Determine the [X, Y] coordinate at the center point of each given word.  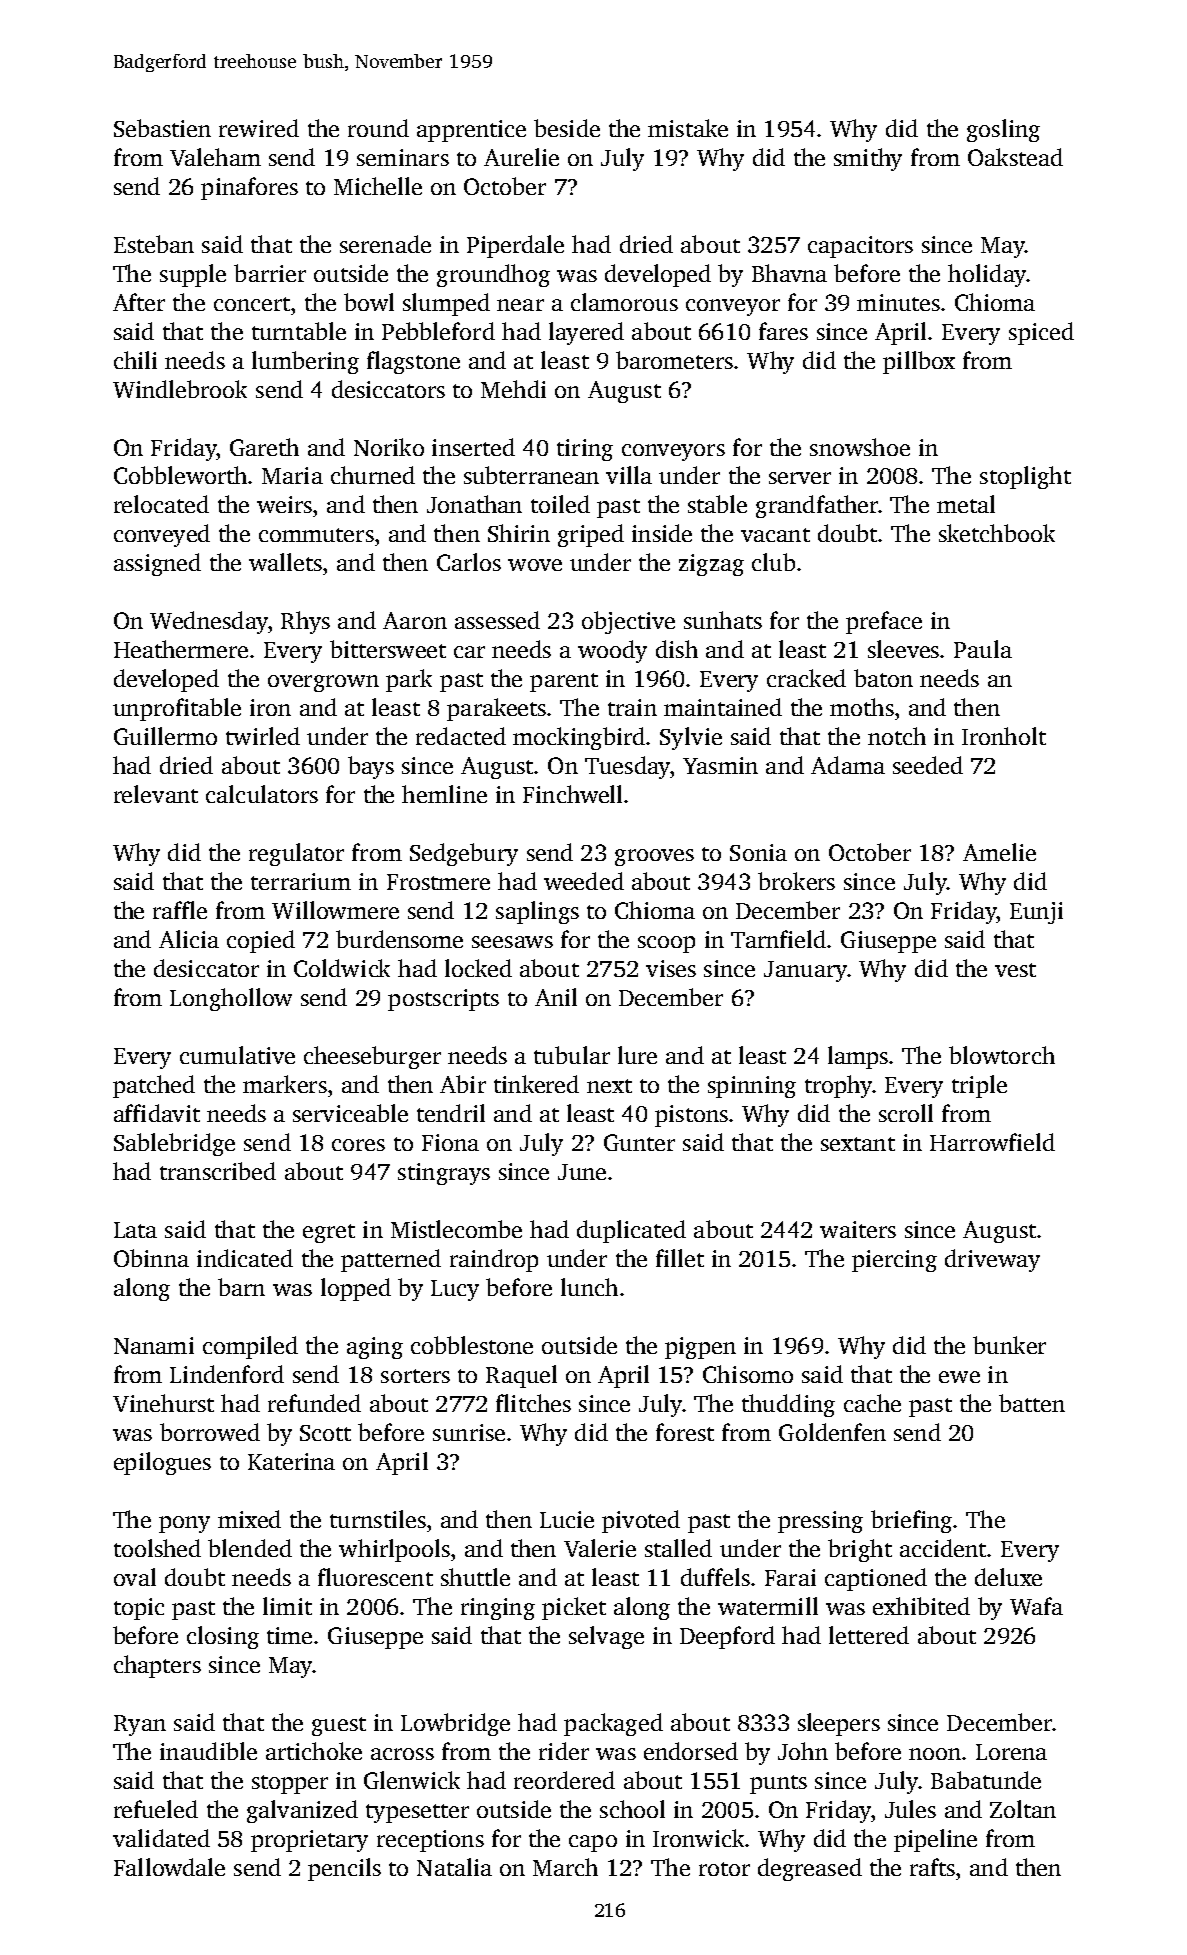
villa [629, 475]
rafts [932, 1867]
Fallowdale [169, 1867]
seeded [928, 765]
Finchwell [572, 794]
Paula [983, 649]
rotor [724, 1869]
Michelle [378, 186]
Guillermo [165, 736]
